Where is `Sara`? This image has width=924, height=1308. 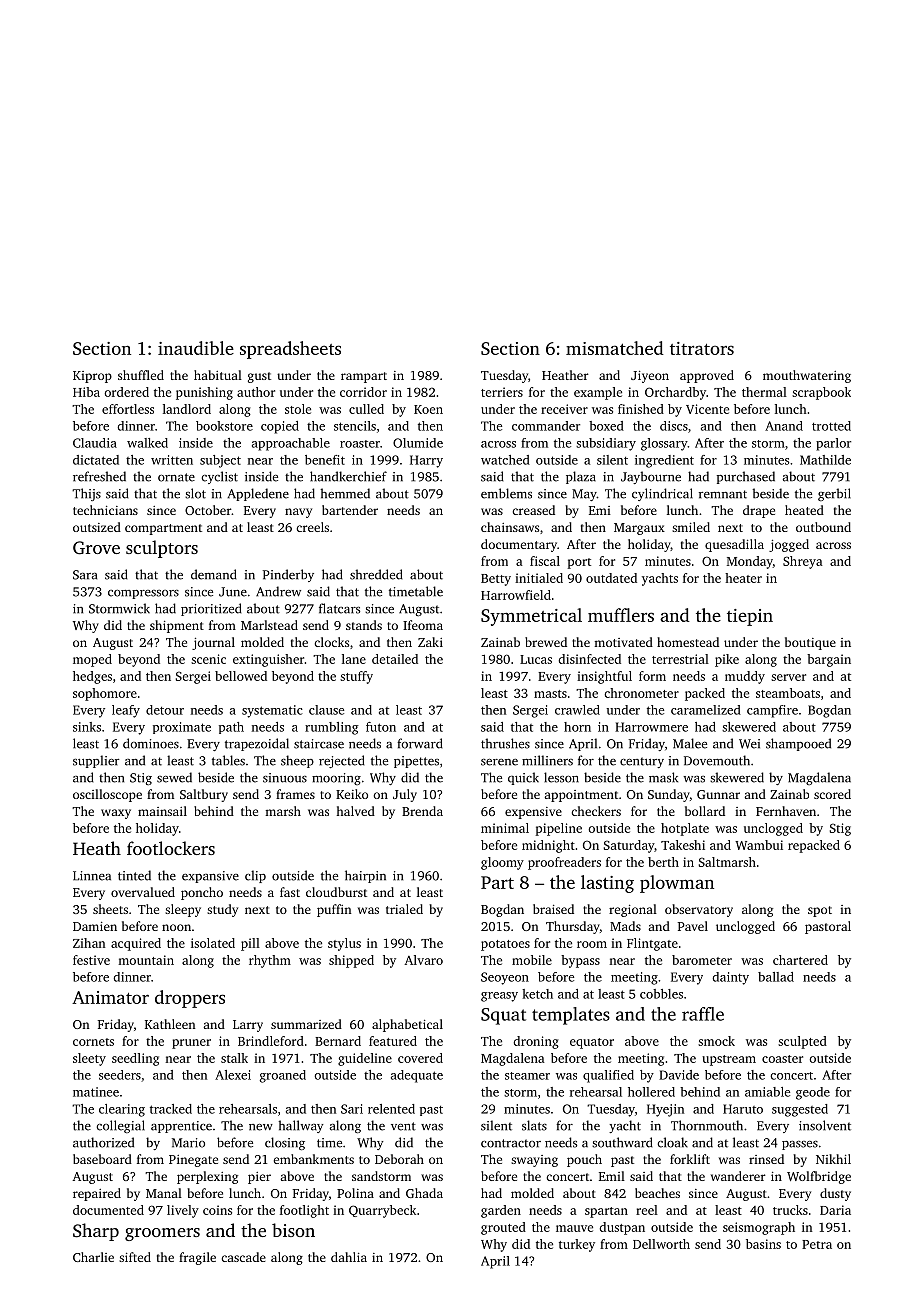
Sara is located at coordinates (85, 575).
